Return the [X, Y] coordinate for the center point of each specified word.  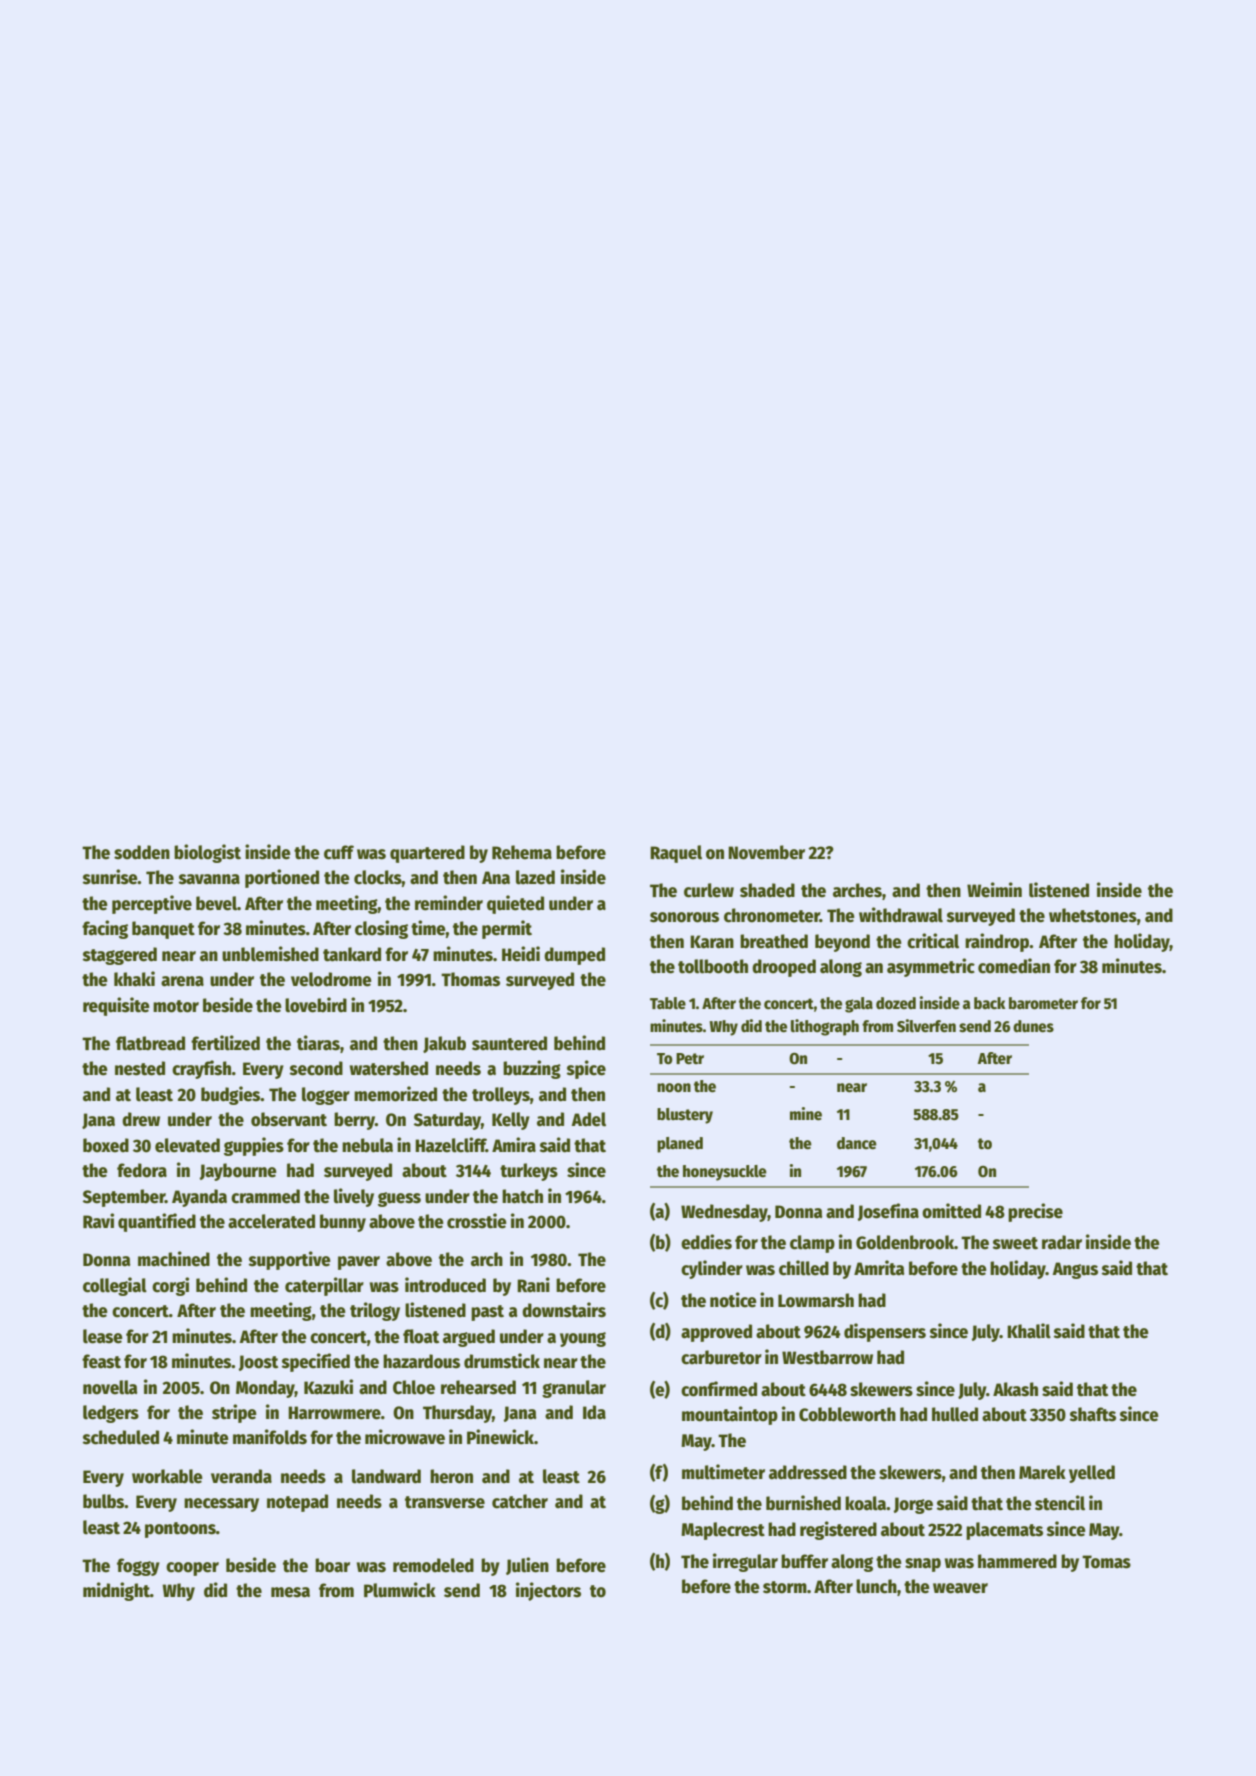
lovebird [316, 1005]
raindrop [997, 942]
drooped [784, 968]
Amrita [879, 1268]
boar [332, 1565]
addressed [808, 1472]
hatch [522, 1196]
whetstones [1093, 915]
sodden [142, 852]
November [766, 852]
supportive [290, 1260]
